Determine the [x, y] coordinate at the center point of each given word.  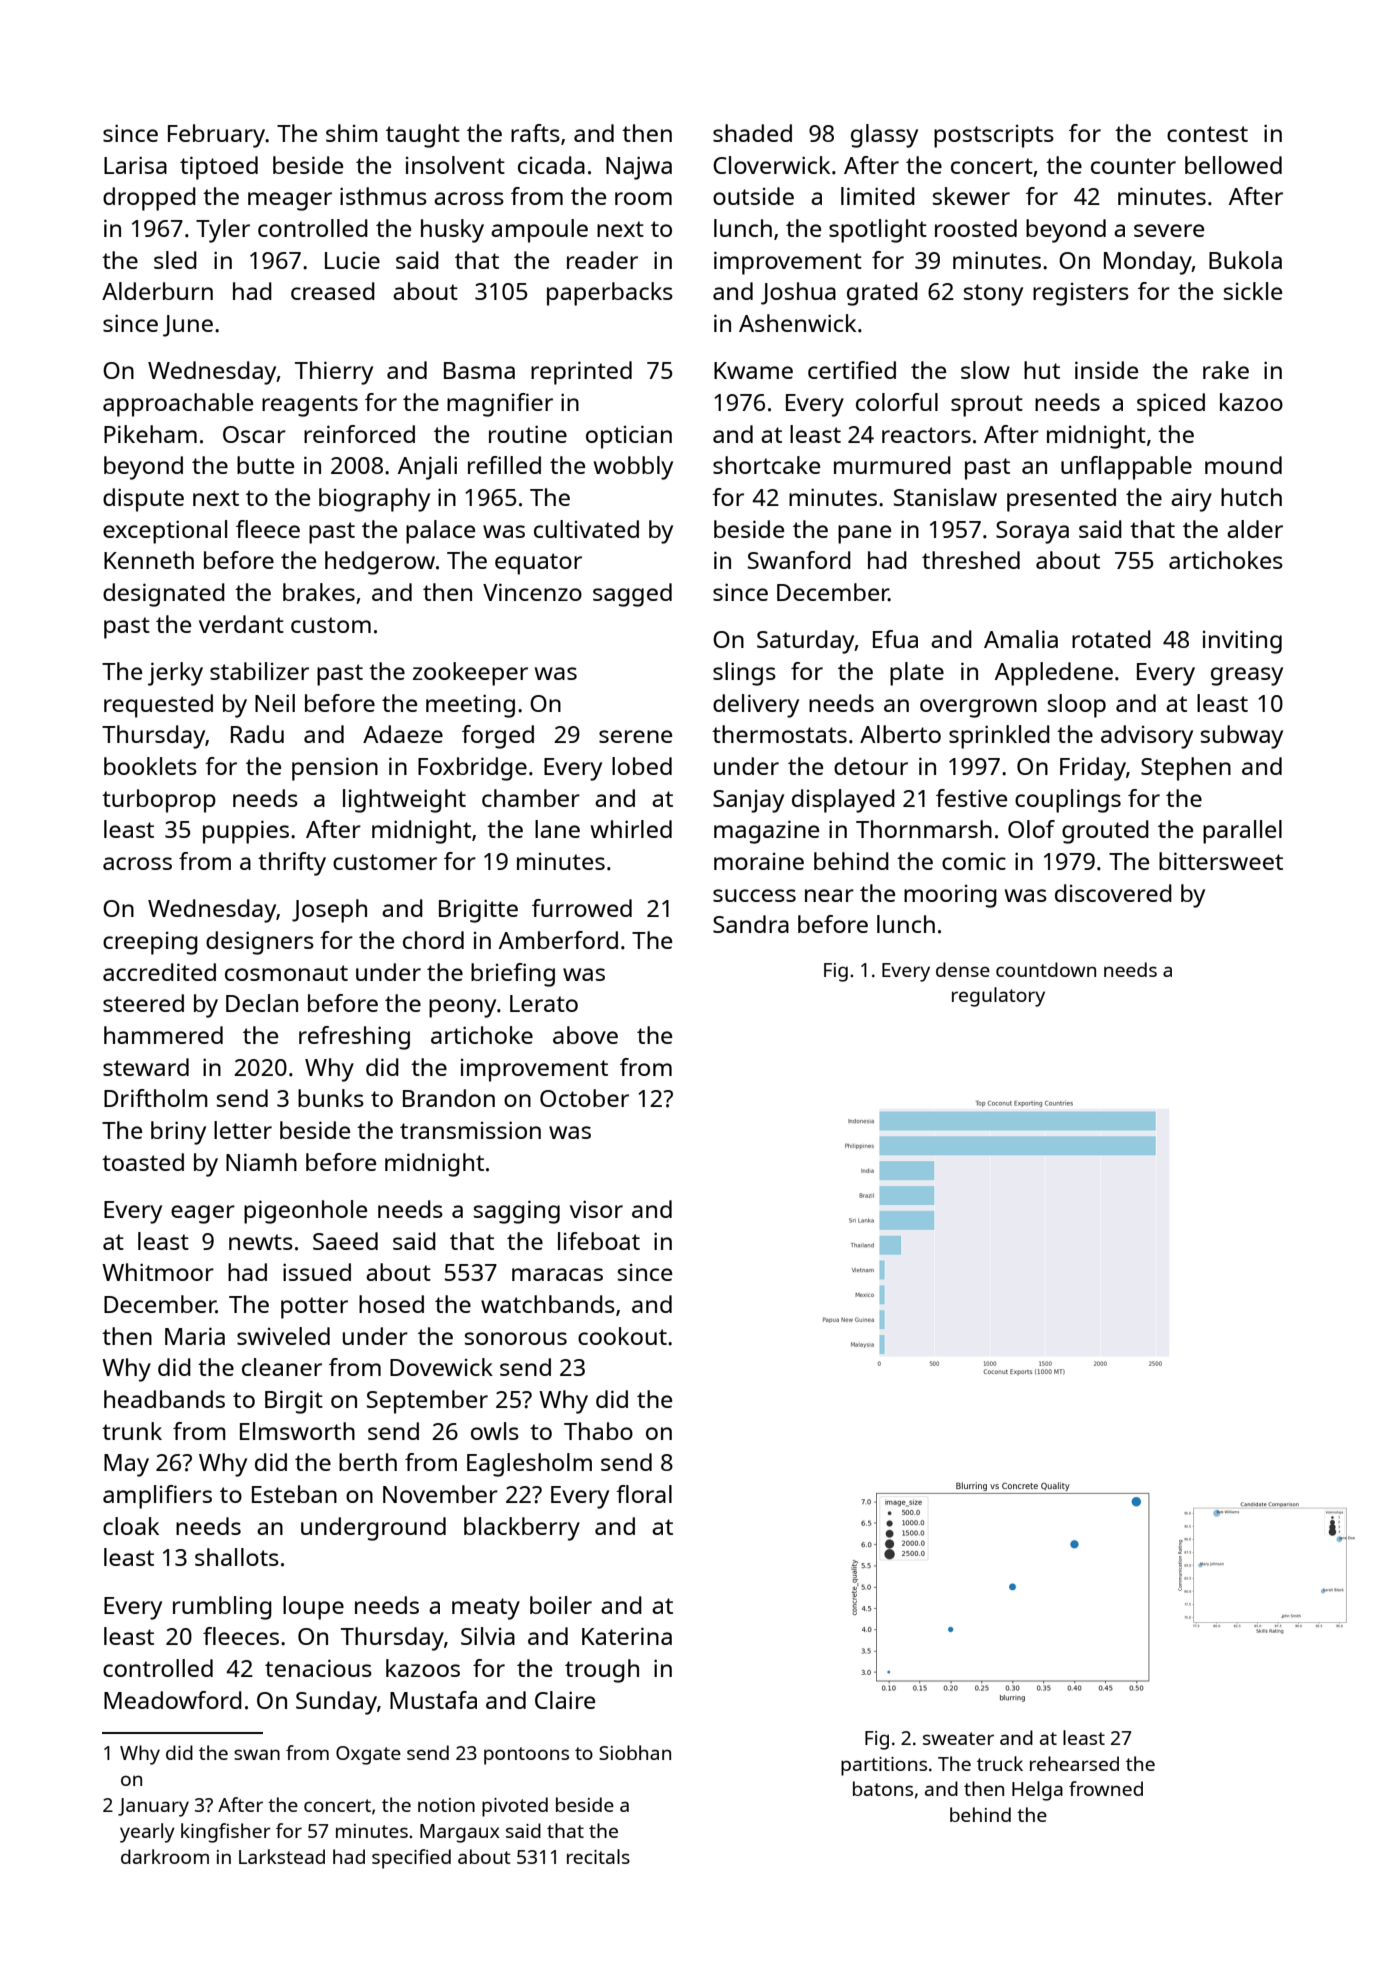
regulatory [998, 997]
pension [335, 769]
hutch [1251, 497]
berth [368, 1462]
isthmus [383, 196]
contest [1207, 134]
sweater [958, 1738]
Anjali [427, 468]
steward [146, 1067]
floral [644, 1494]
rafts [535, 133]
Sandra [751, 924]
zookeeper [470, 674]
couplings [1068, 801]
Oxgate [368, 1755]
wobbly [633, 468]
